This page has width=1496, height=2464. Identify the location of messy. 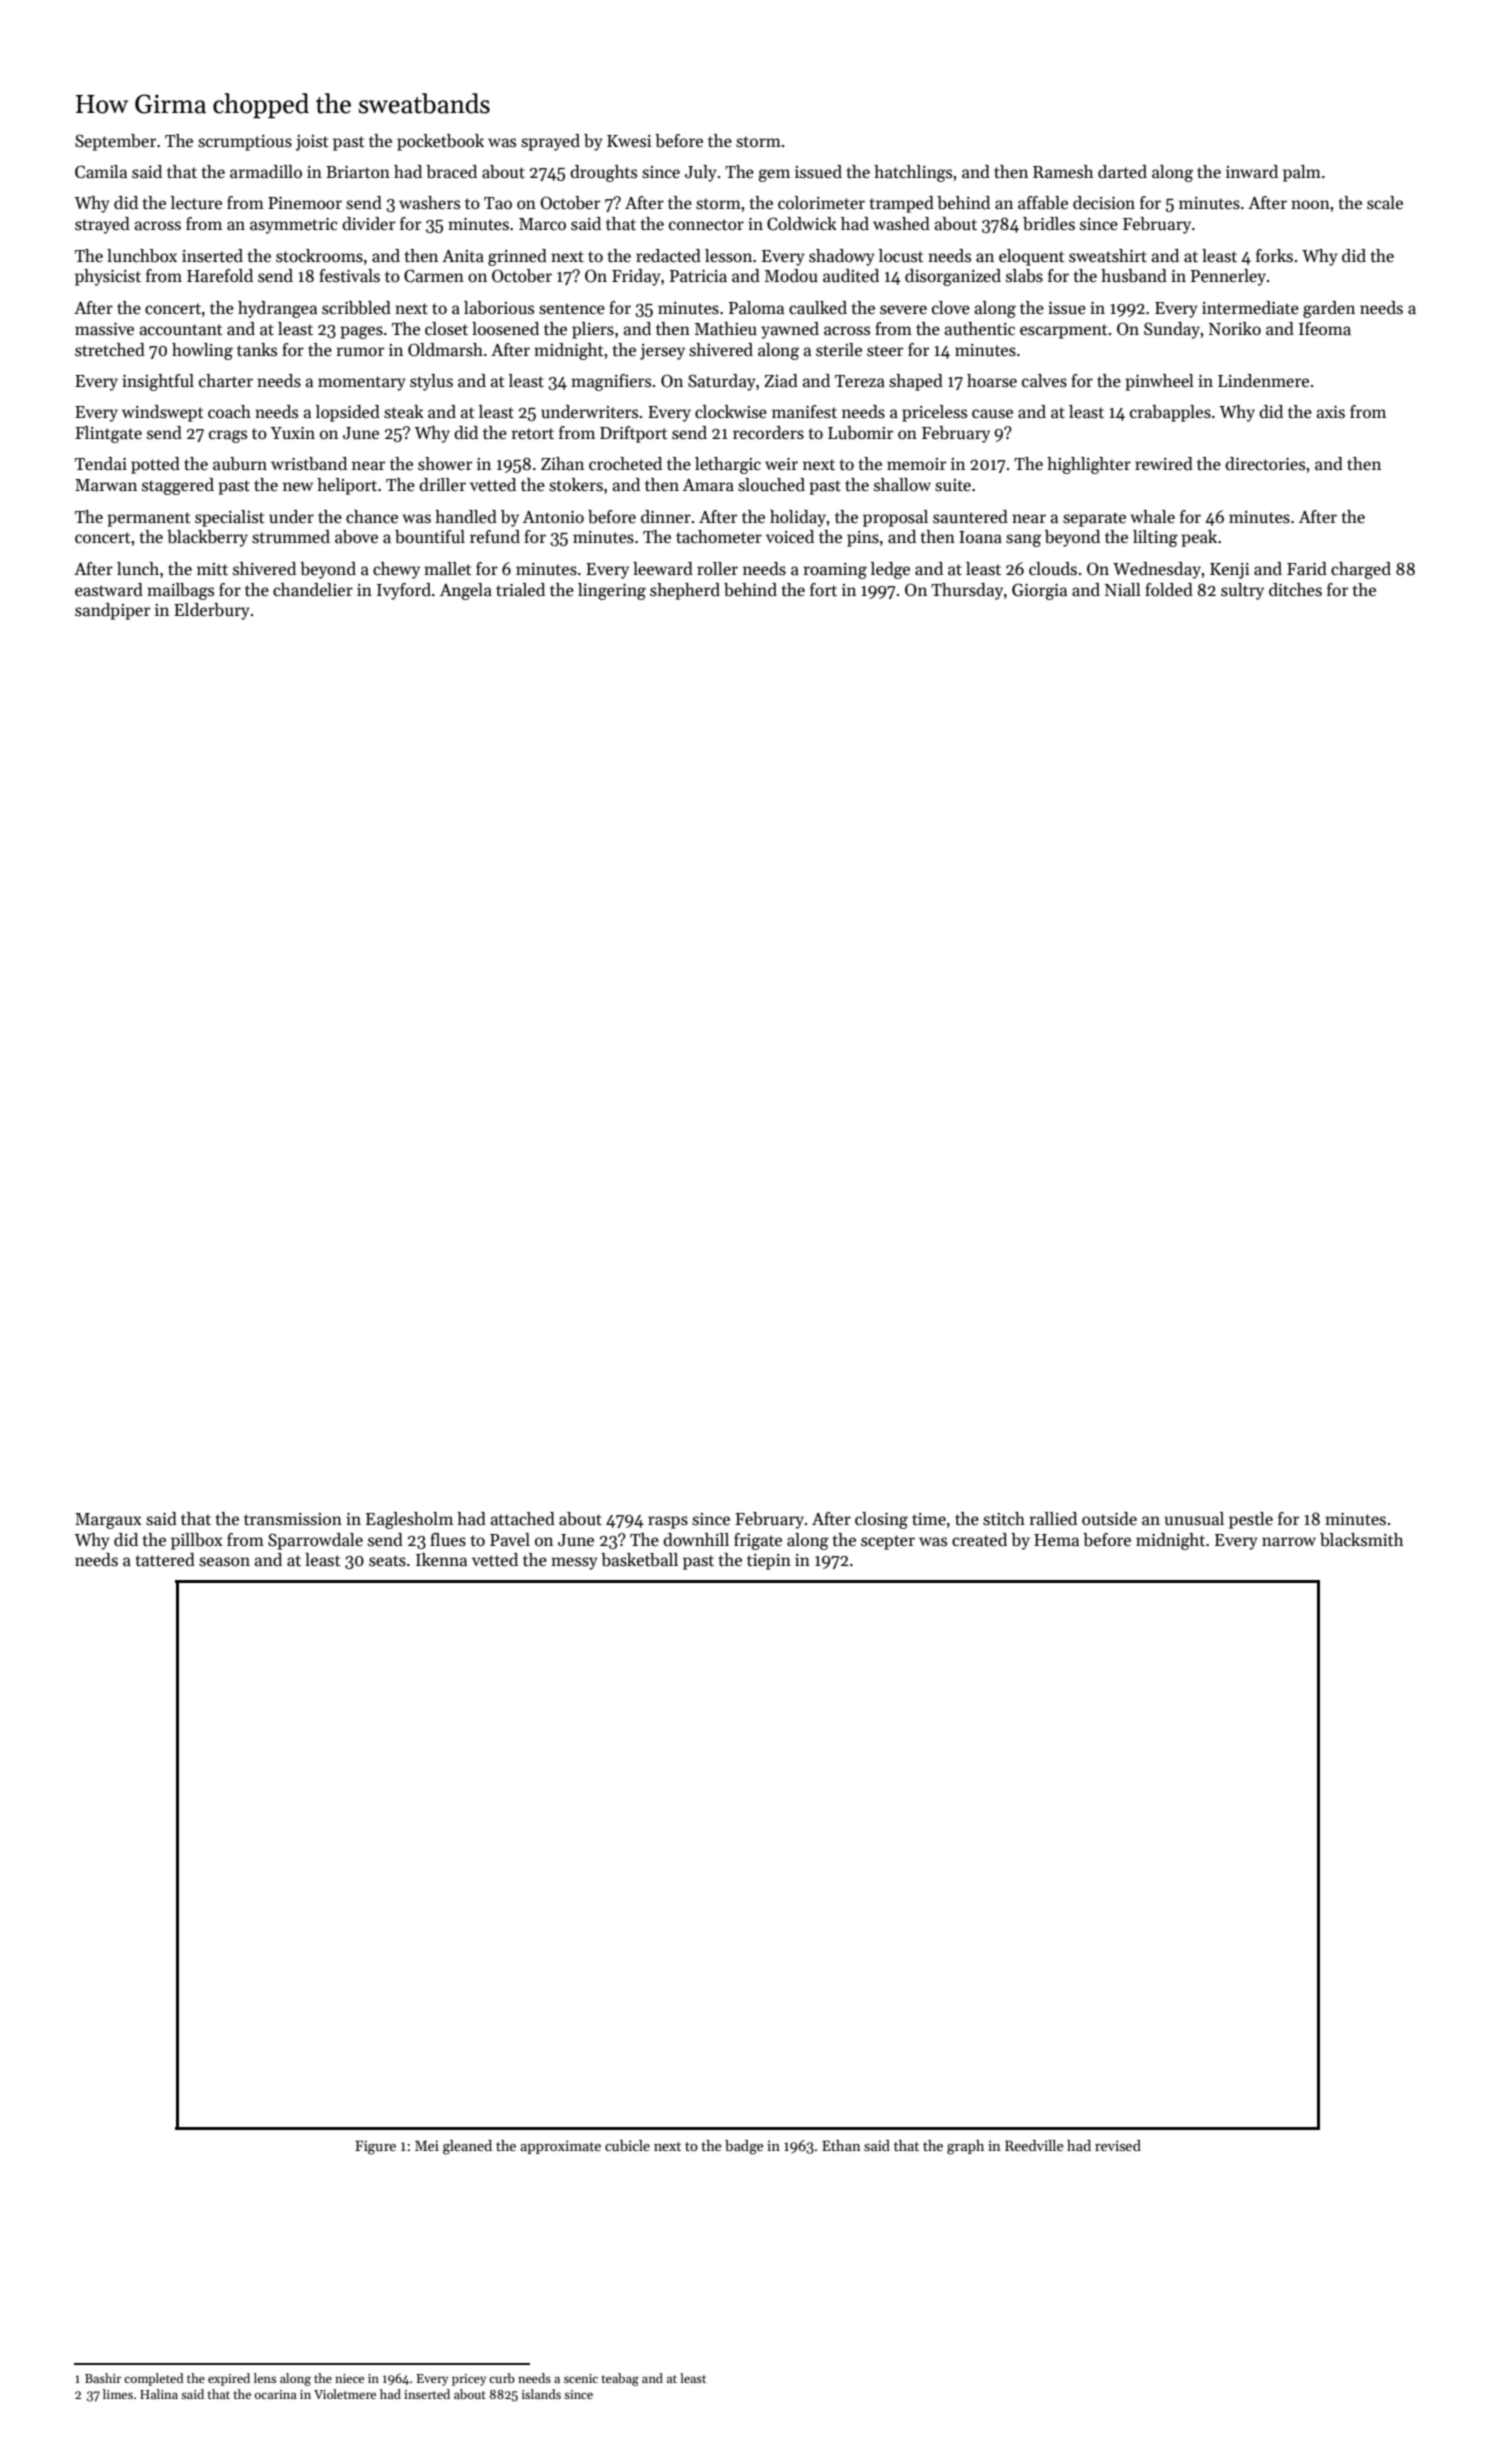
(574, 1563).
